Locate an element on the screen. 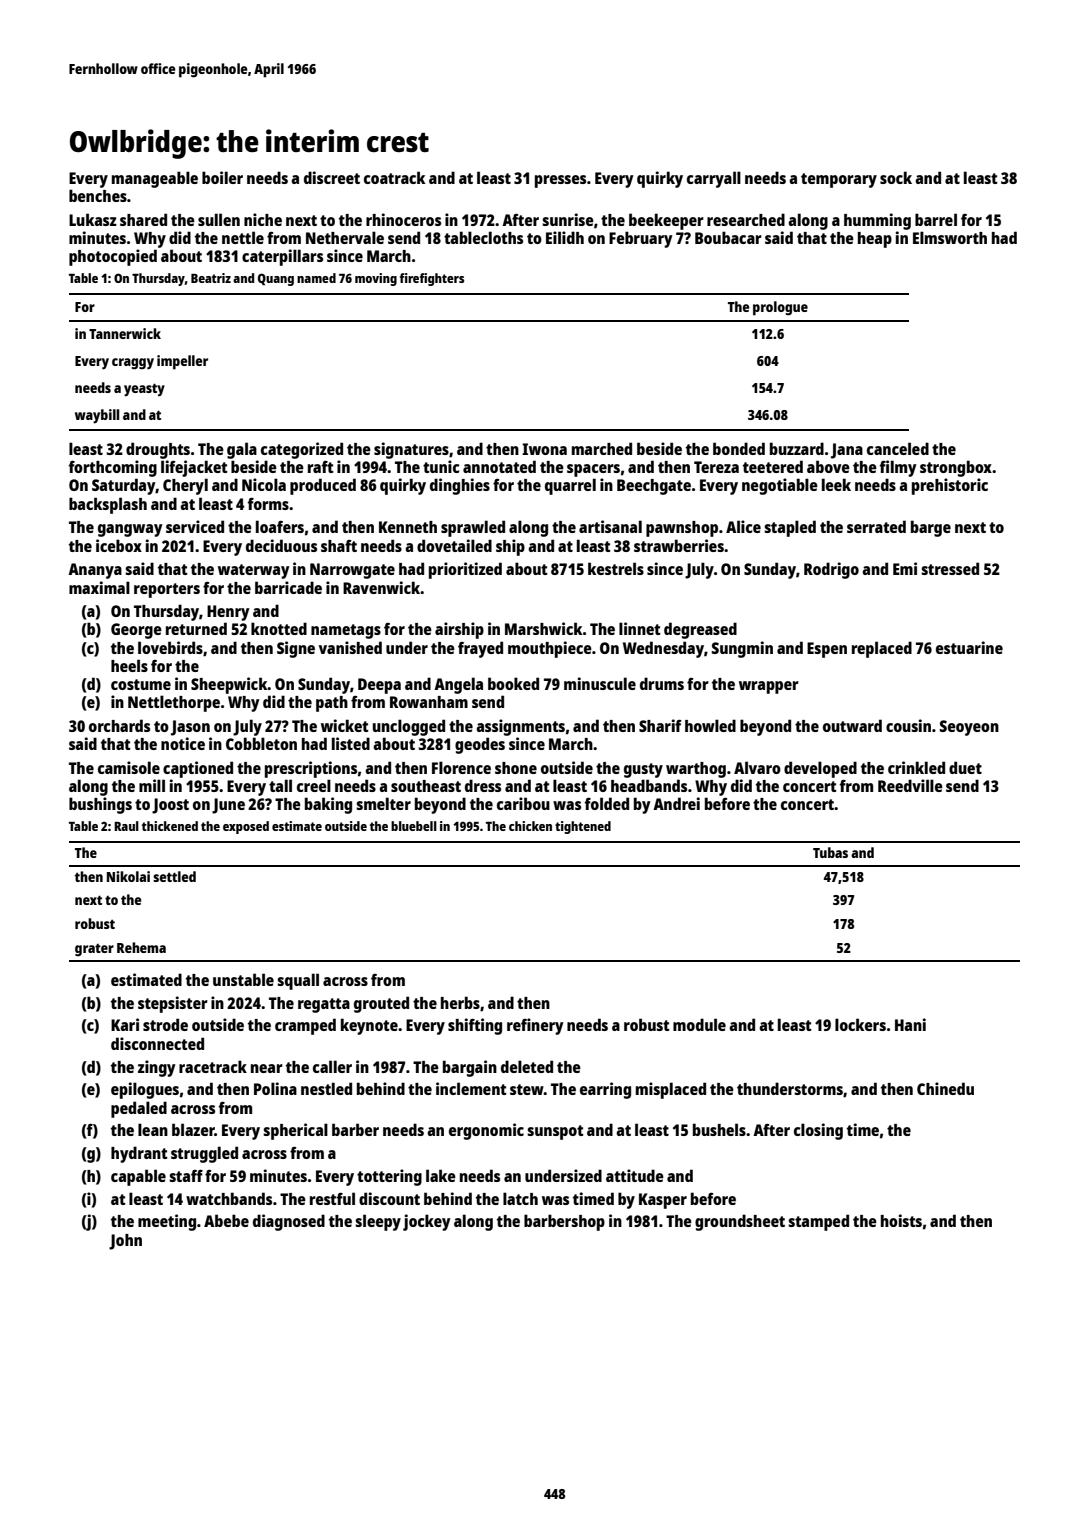 This screenshot has height=1539, width=1088. gusty is located at coordinates (643, 770).
